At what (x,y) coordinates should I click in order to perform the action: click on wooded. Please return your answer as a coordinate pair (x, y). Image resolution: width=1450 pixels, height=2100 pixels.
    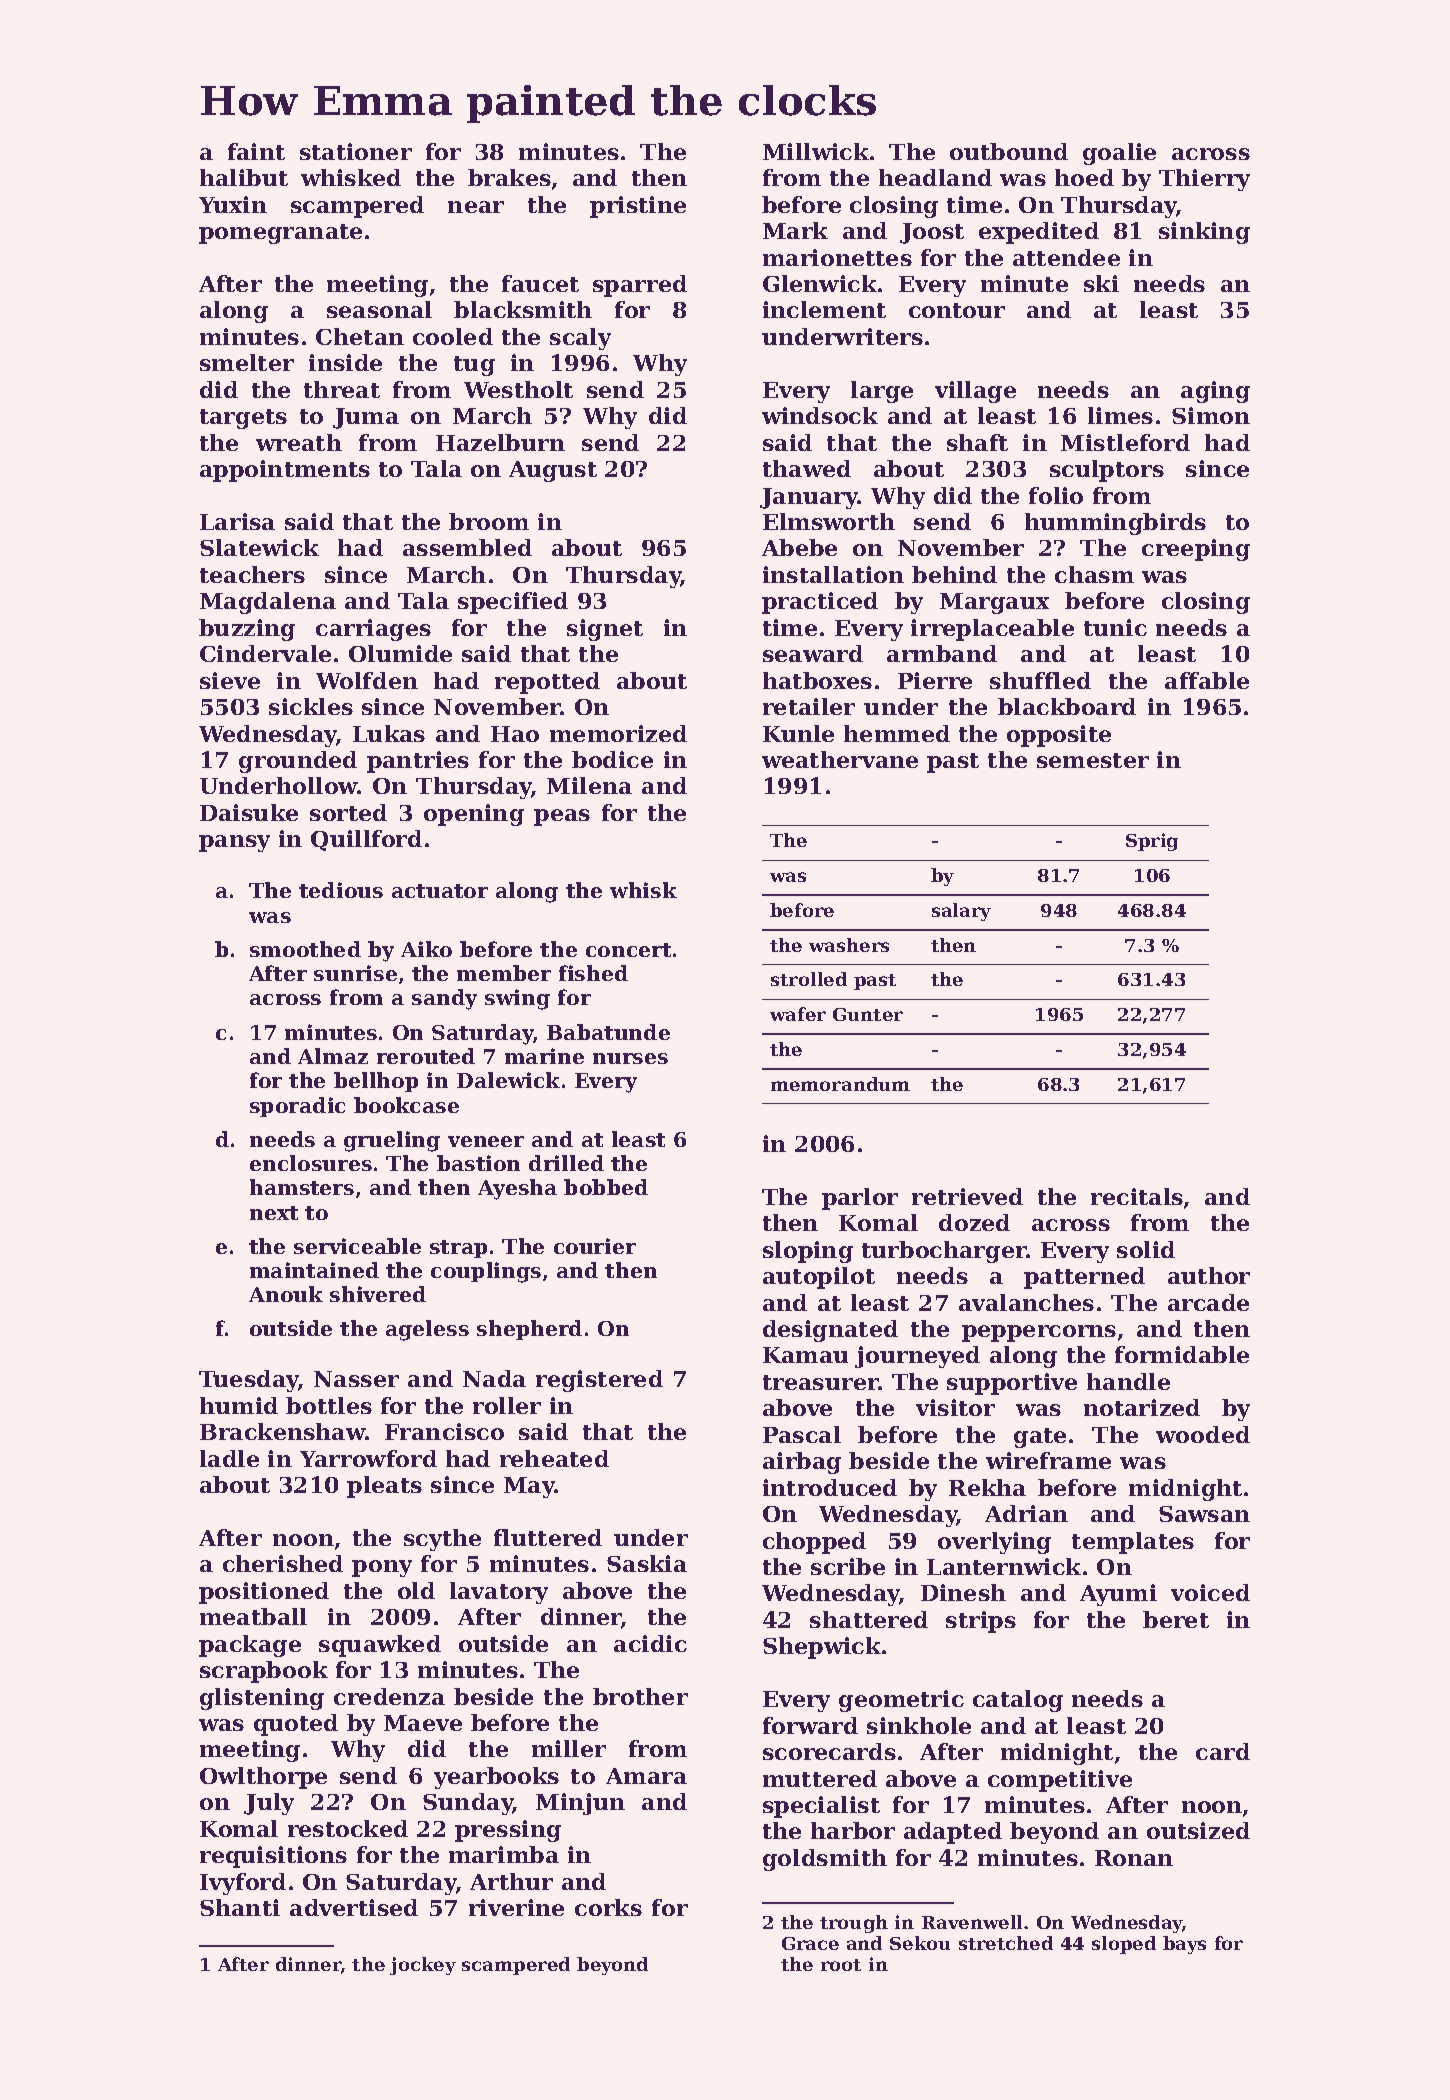
    Looking at the image, I should click on (1203, 1434).
